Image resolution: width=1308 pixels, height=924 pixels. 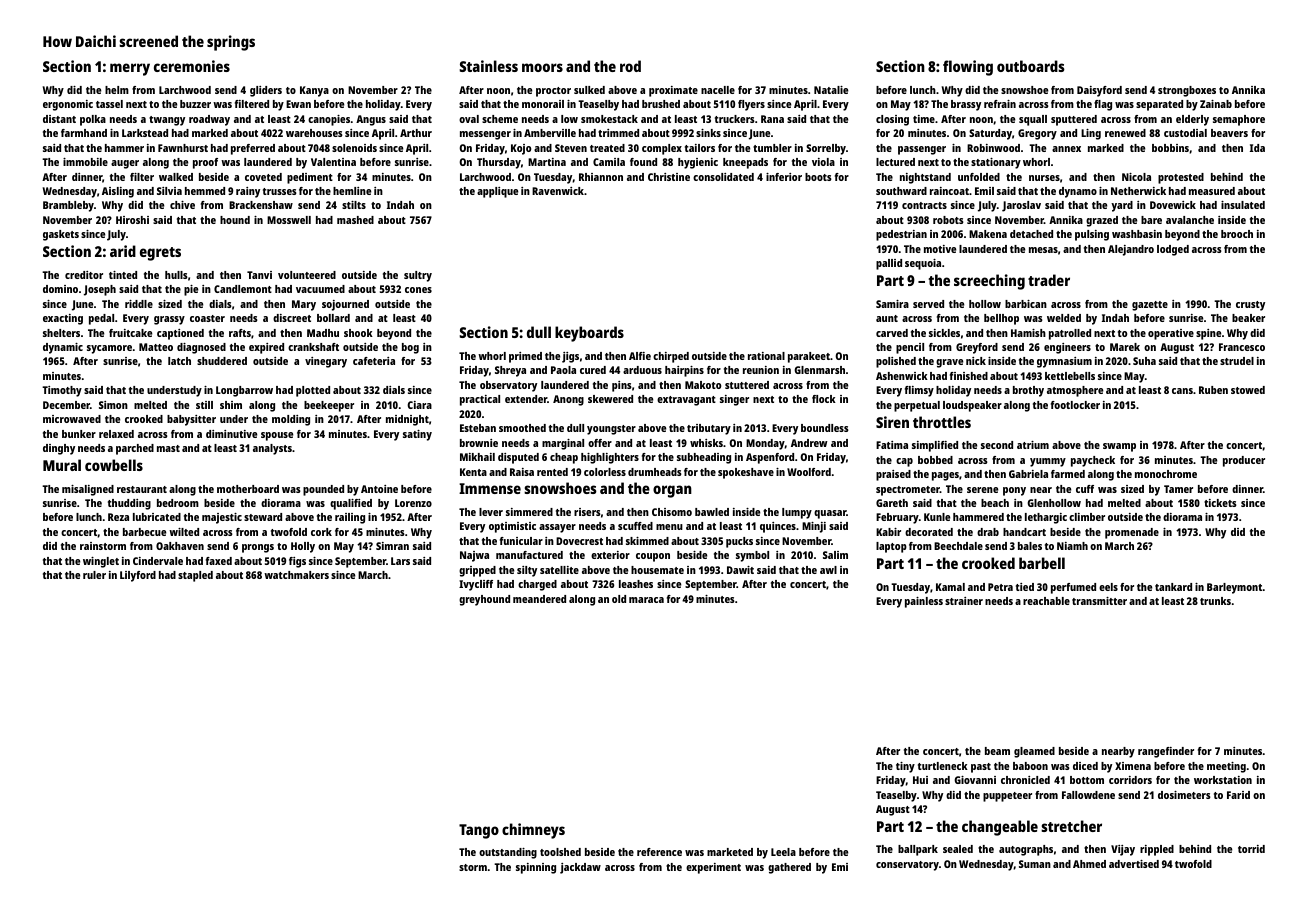 I want to click on Tango, so click(x=479, y=831).
